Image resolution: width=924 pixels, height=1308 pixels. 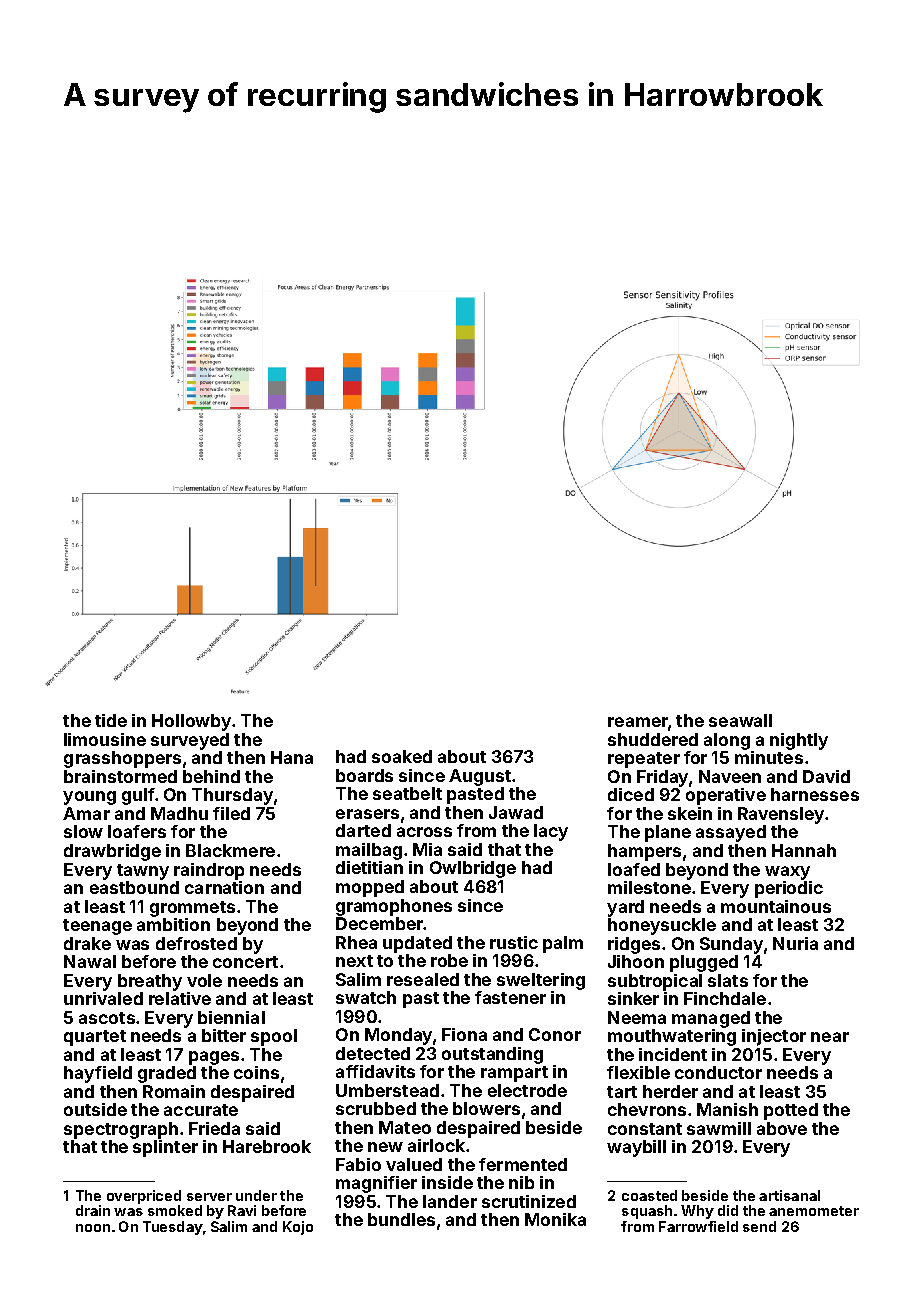 What do you see at coordinates (120, 776) in the screenshot?
I see `brainstormed` at bounding box center [120, 776].
